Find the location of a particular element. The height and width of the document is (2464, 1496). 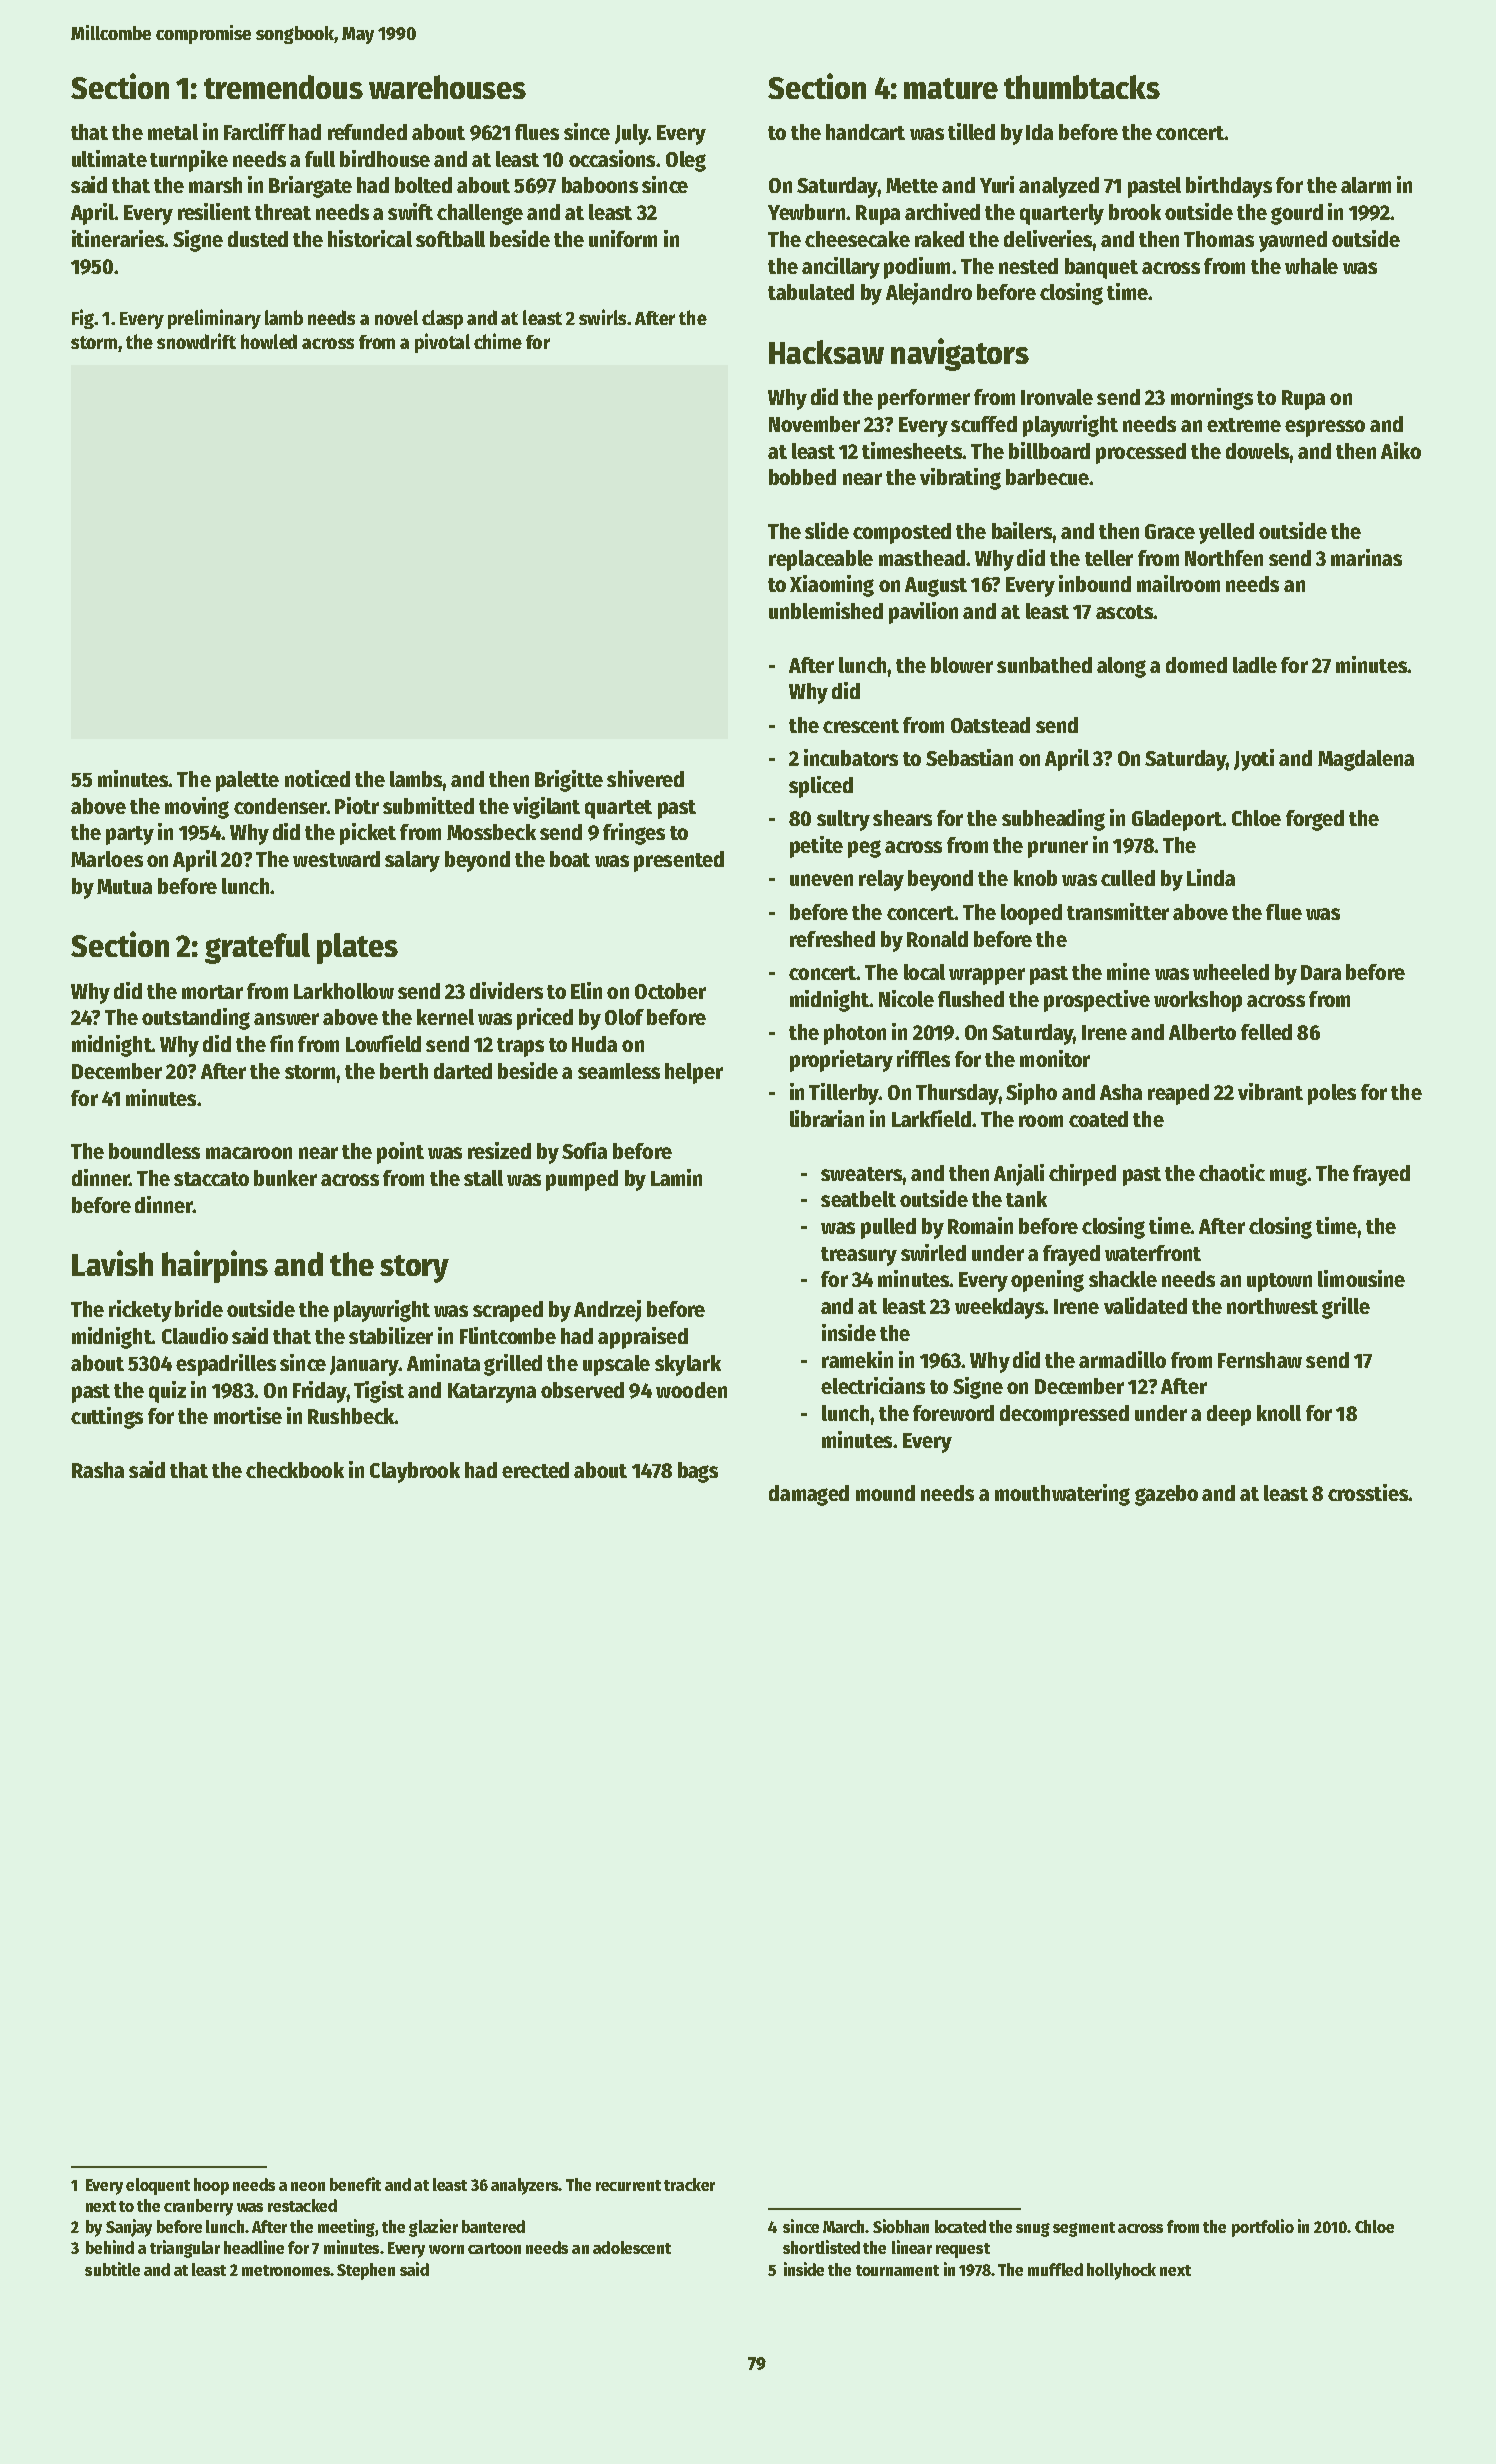

marinas is located at coordinates (1366, 557).
